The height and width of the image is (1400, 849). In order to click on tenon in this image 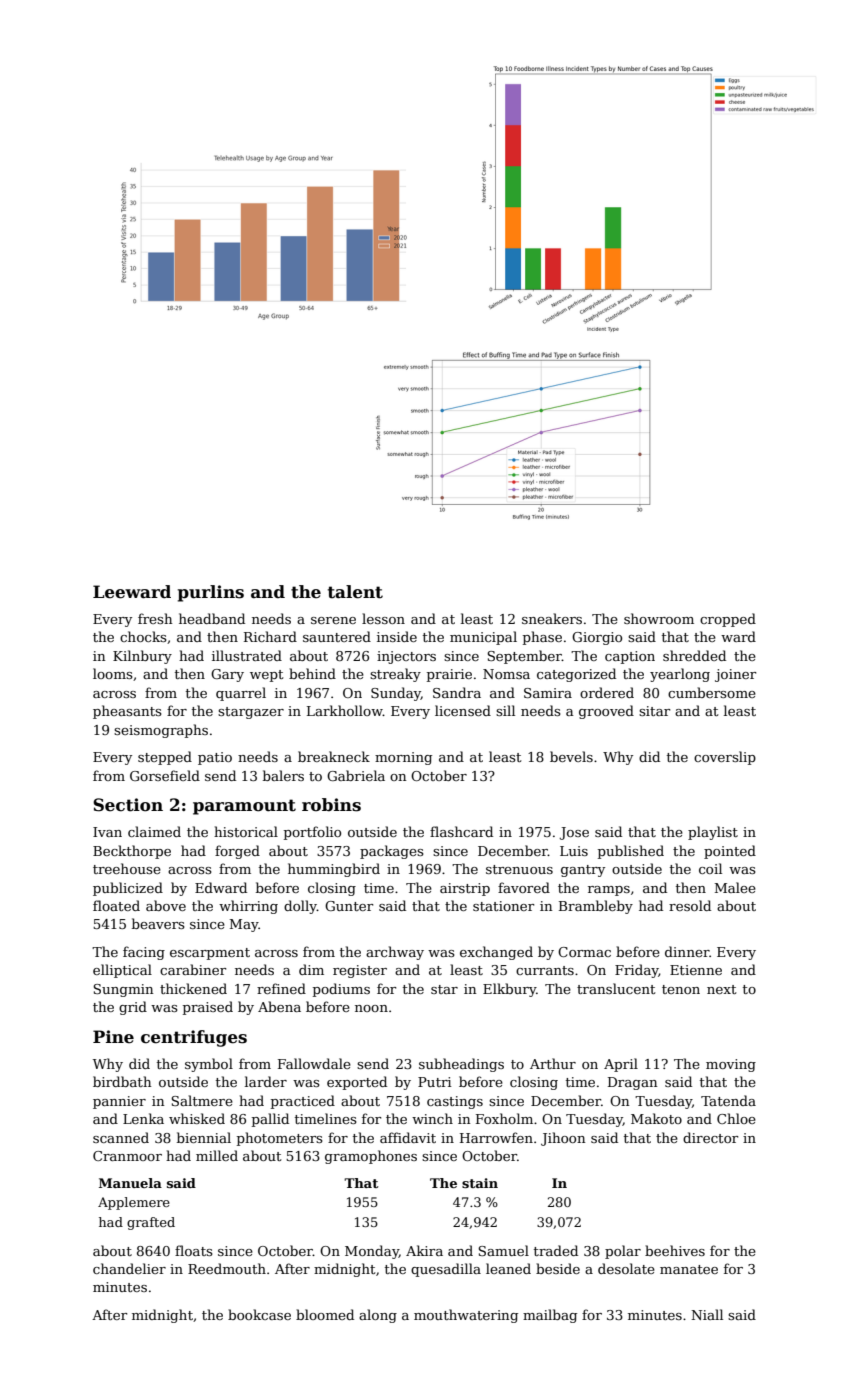, I will do `click(681, 989)`.
